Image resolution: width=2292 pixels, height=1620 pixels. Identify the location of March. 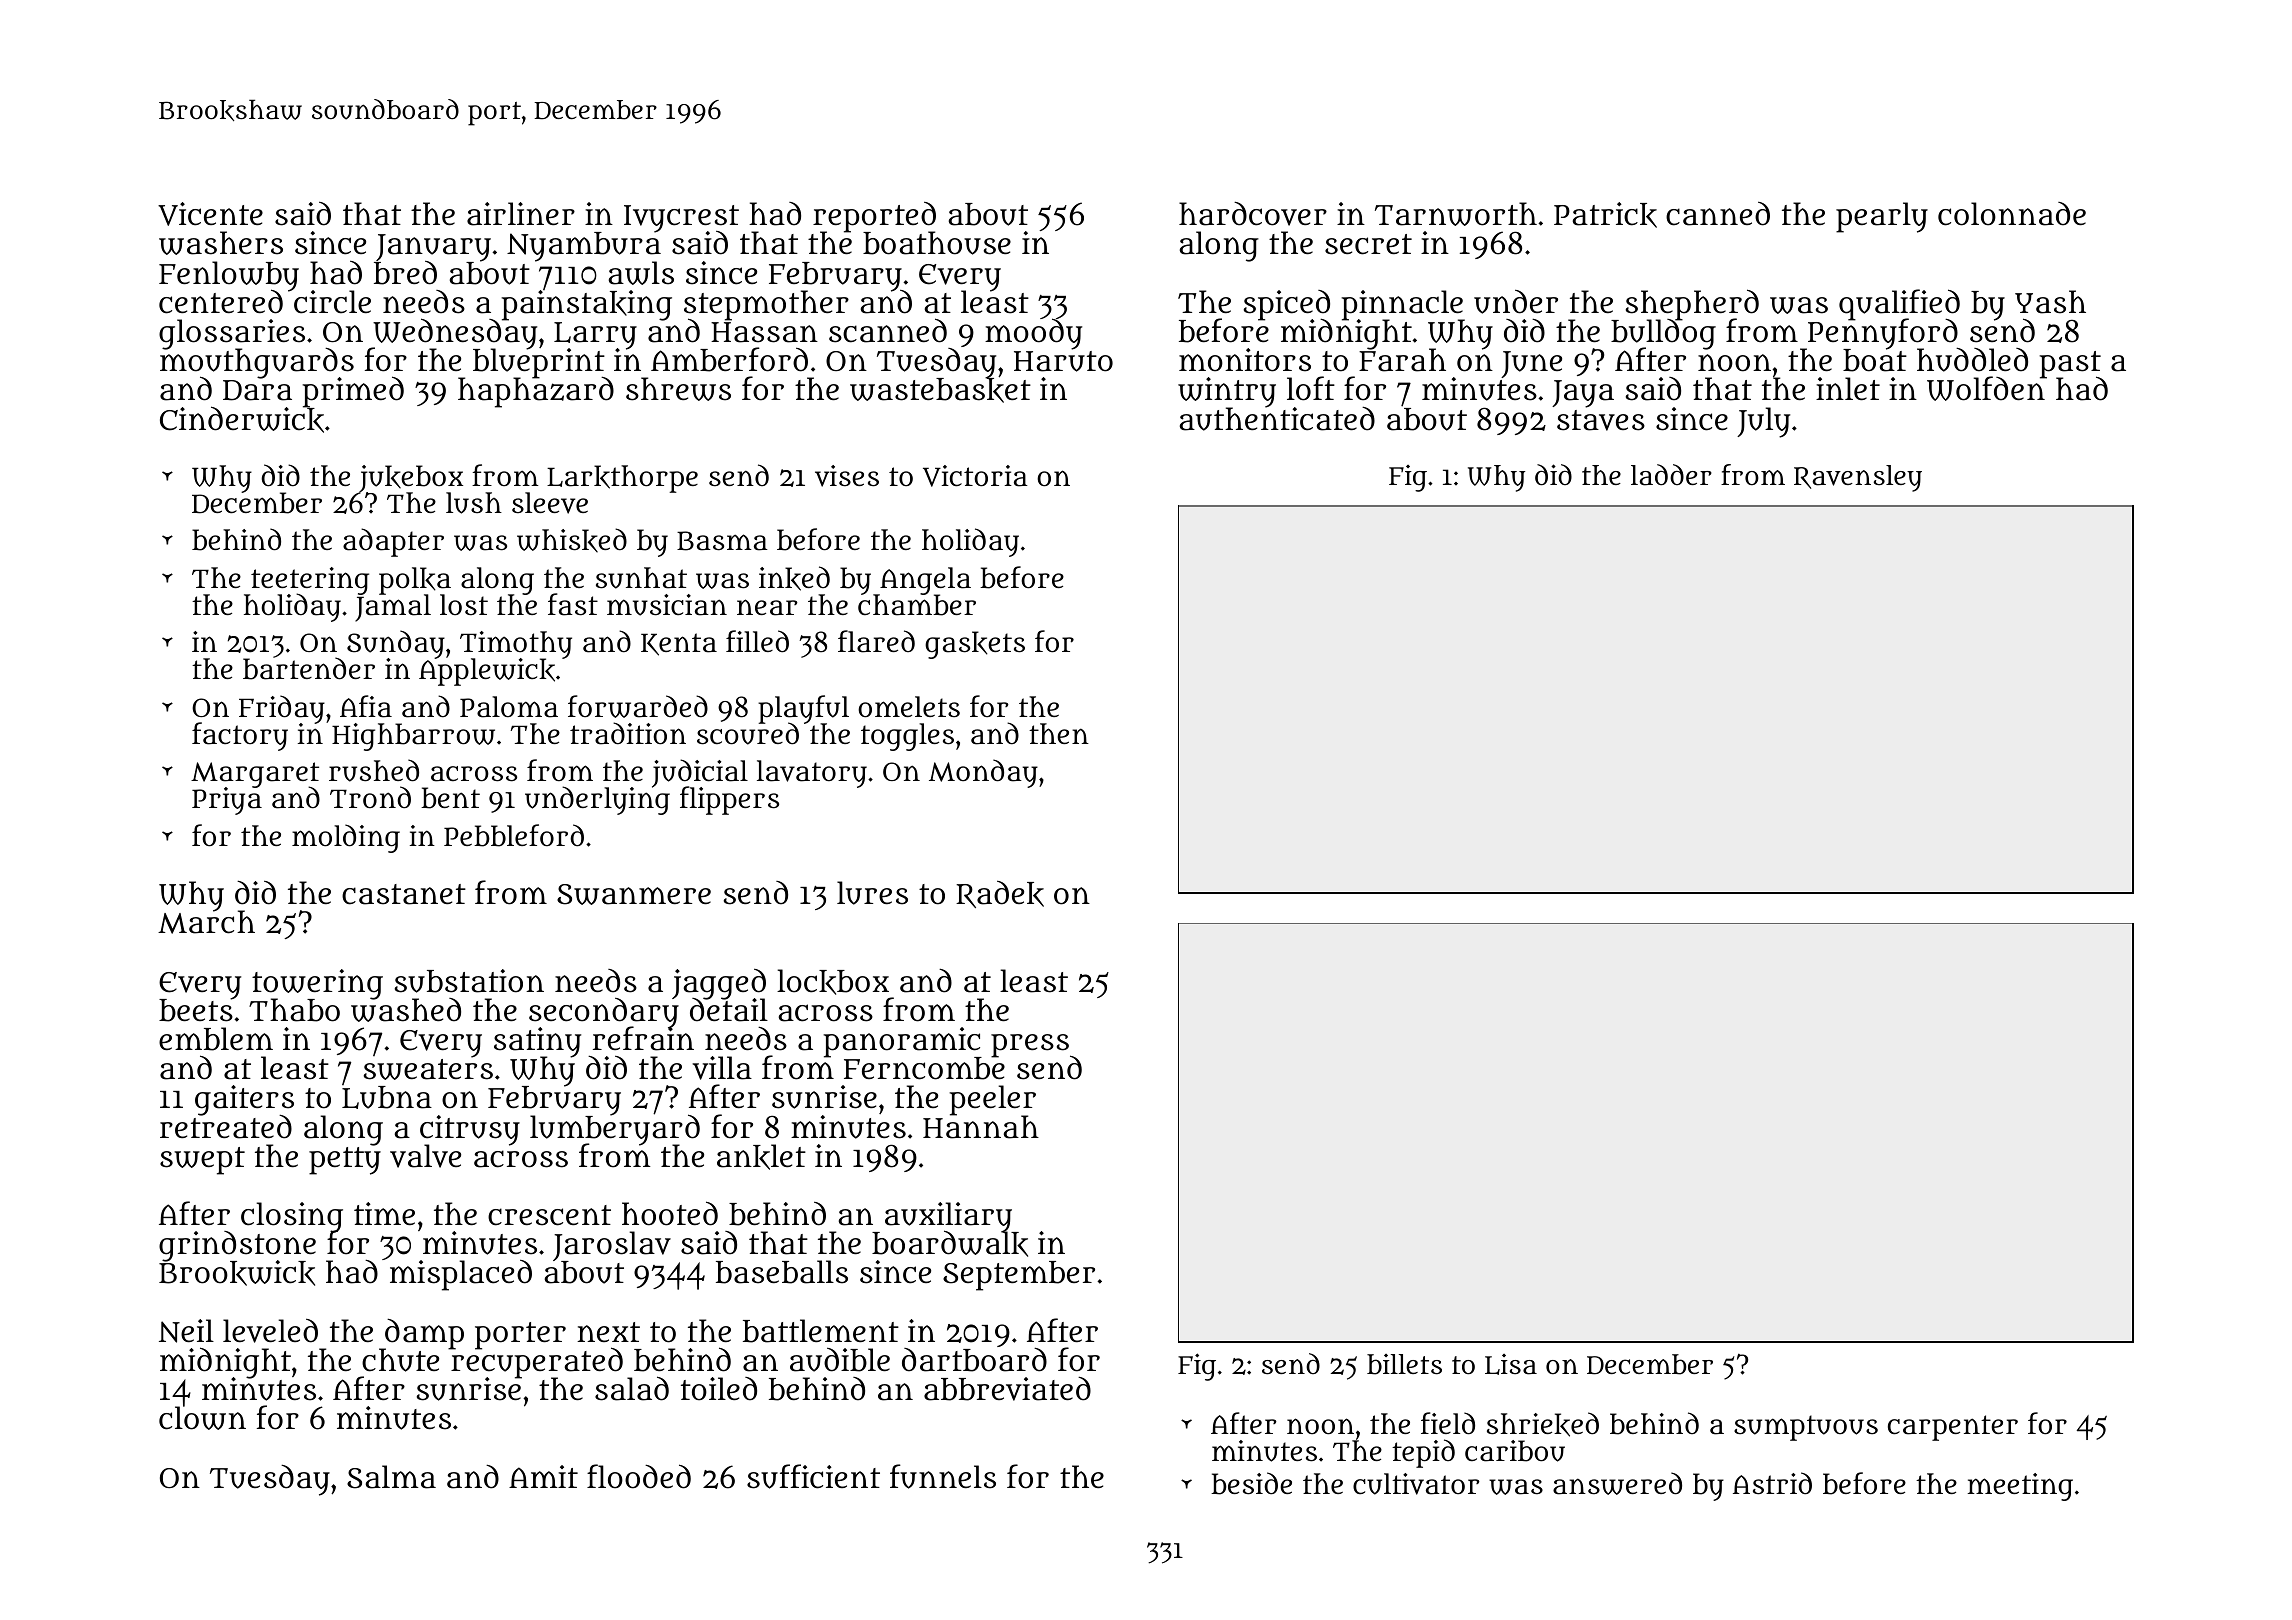
(206, 923).
